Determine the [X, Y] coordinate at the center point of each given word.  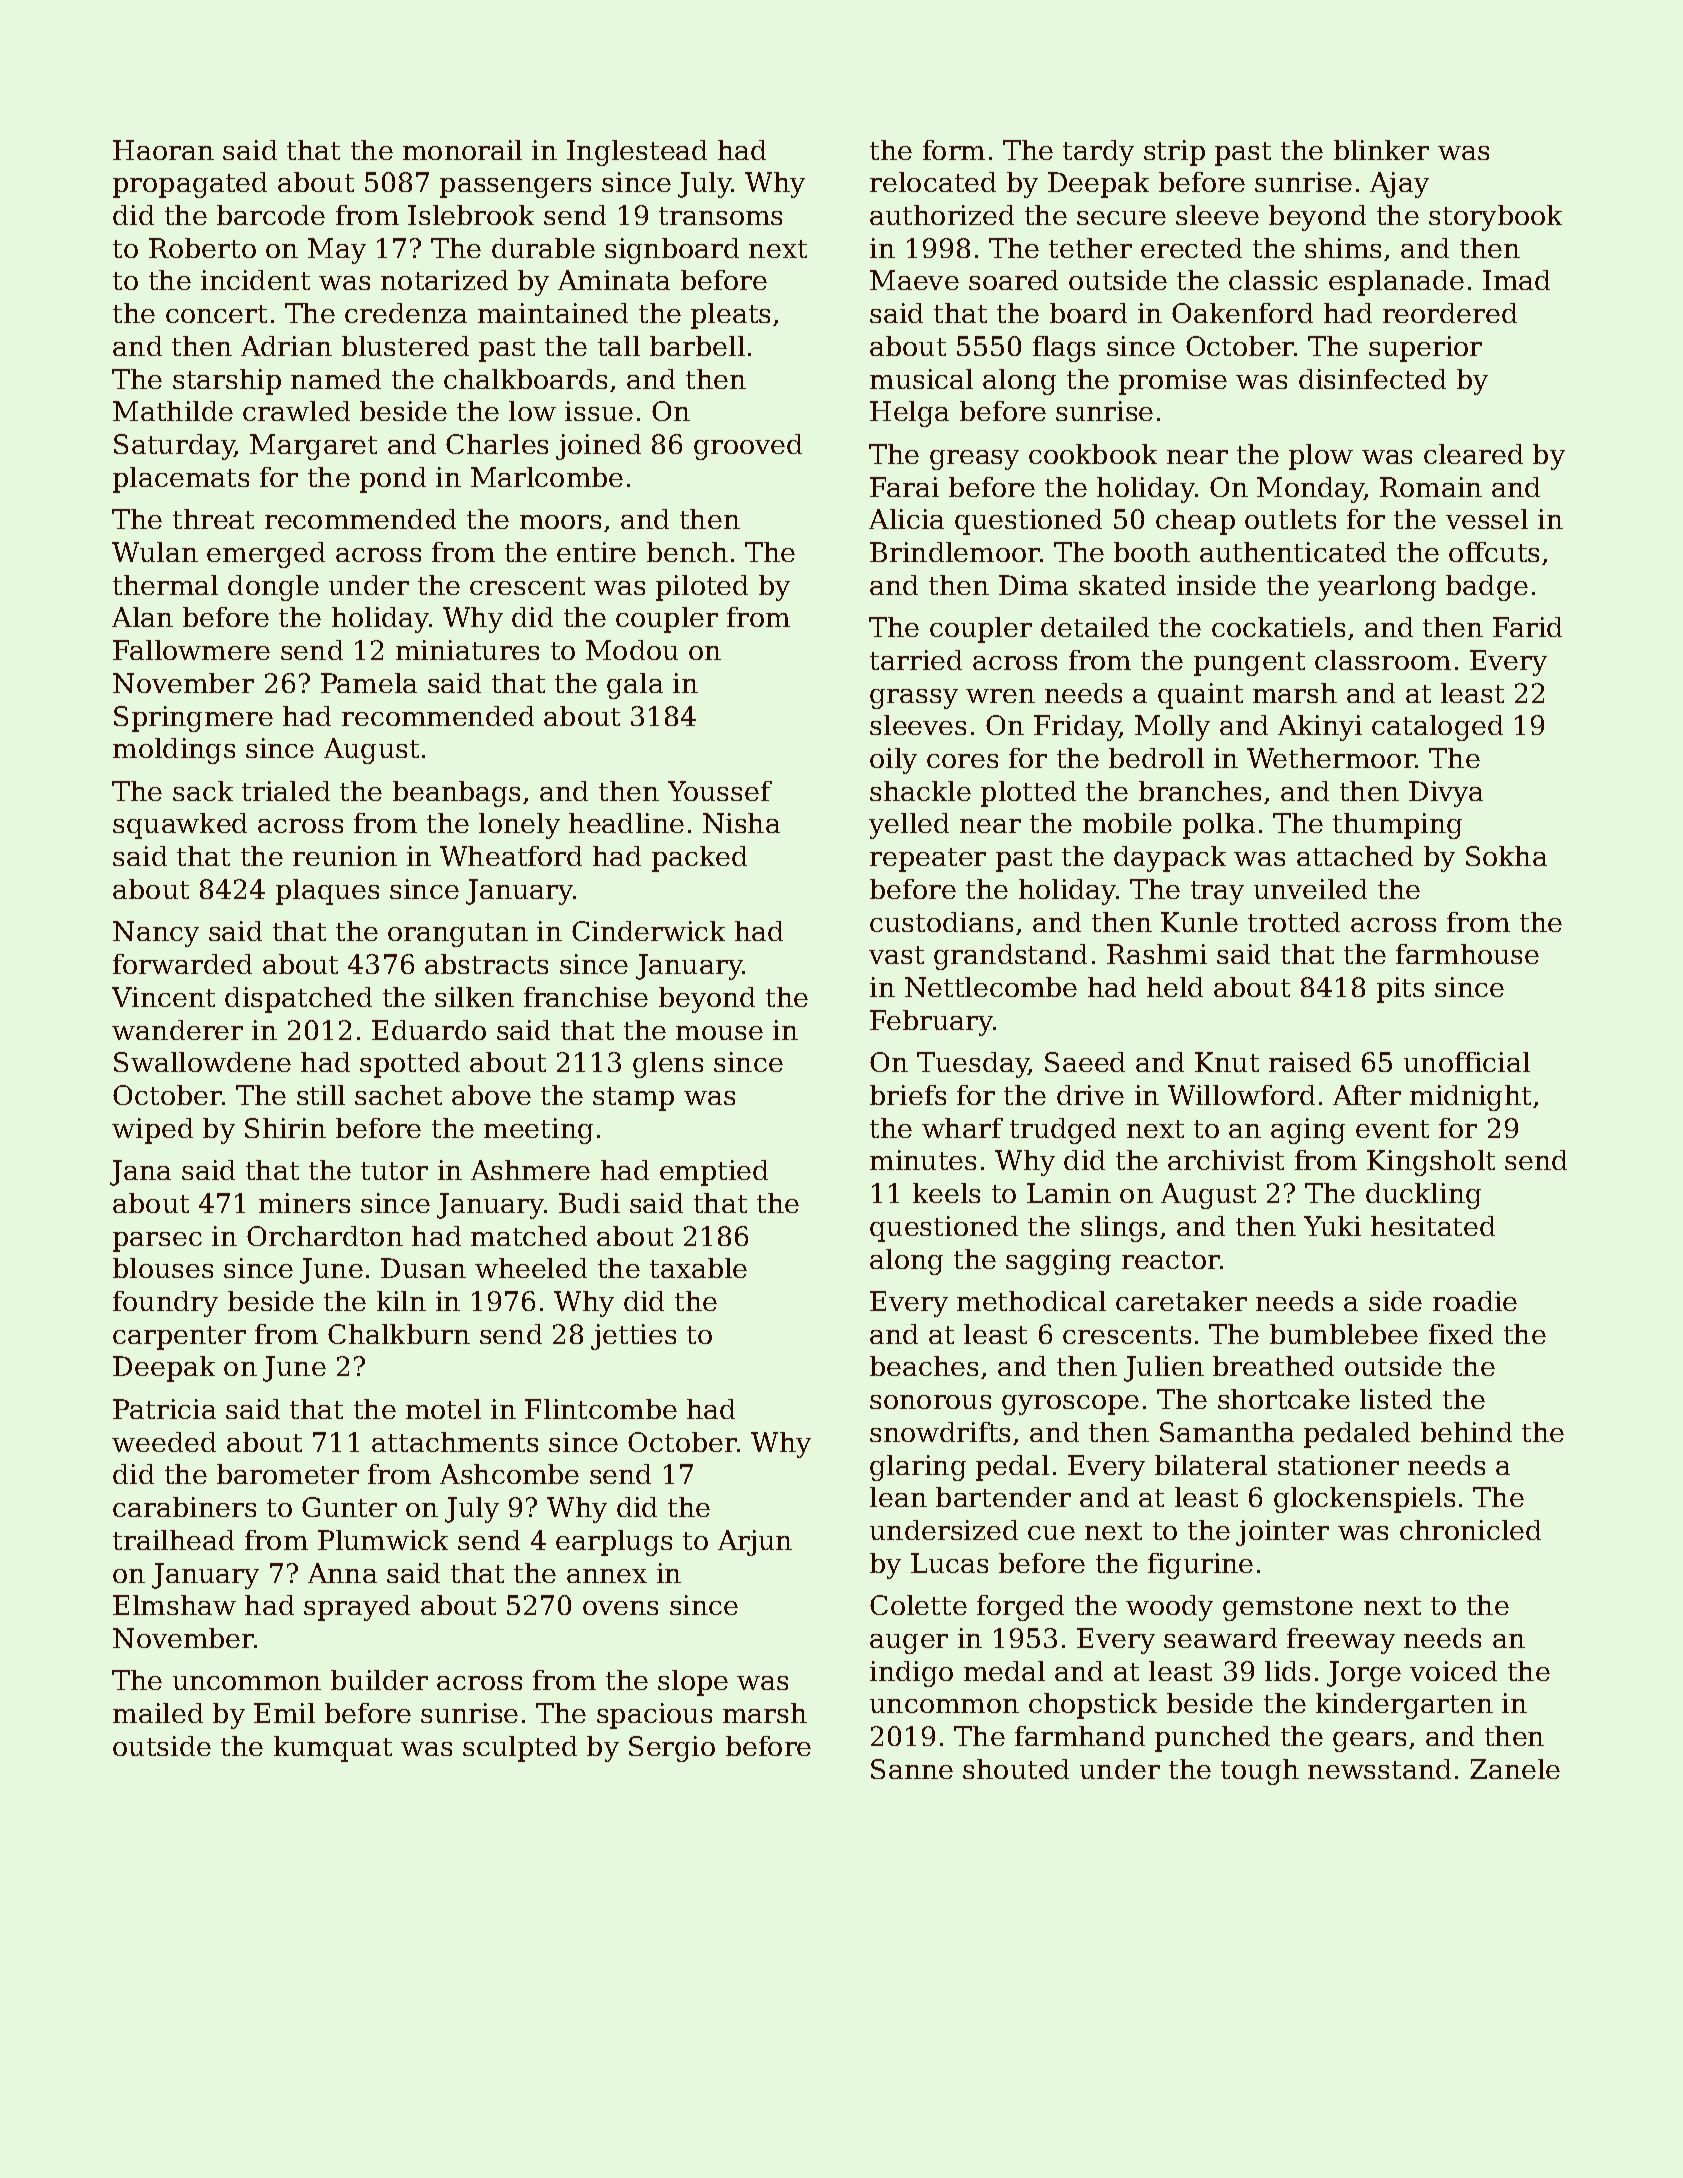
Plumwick [383, 1540]
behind [1466, 1432]
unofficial [1467, 1062]
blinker [1381, 150]
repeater [928, 860]
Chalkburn [399, 1334]
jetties [633, 1337]
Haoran [163, 150]
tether [1090, 248]
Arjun [755, 1543]
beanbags [456, 794]
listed [1396, 1399]
